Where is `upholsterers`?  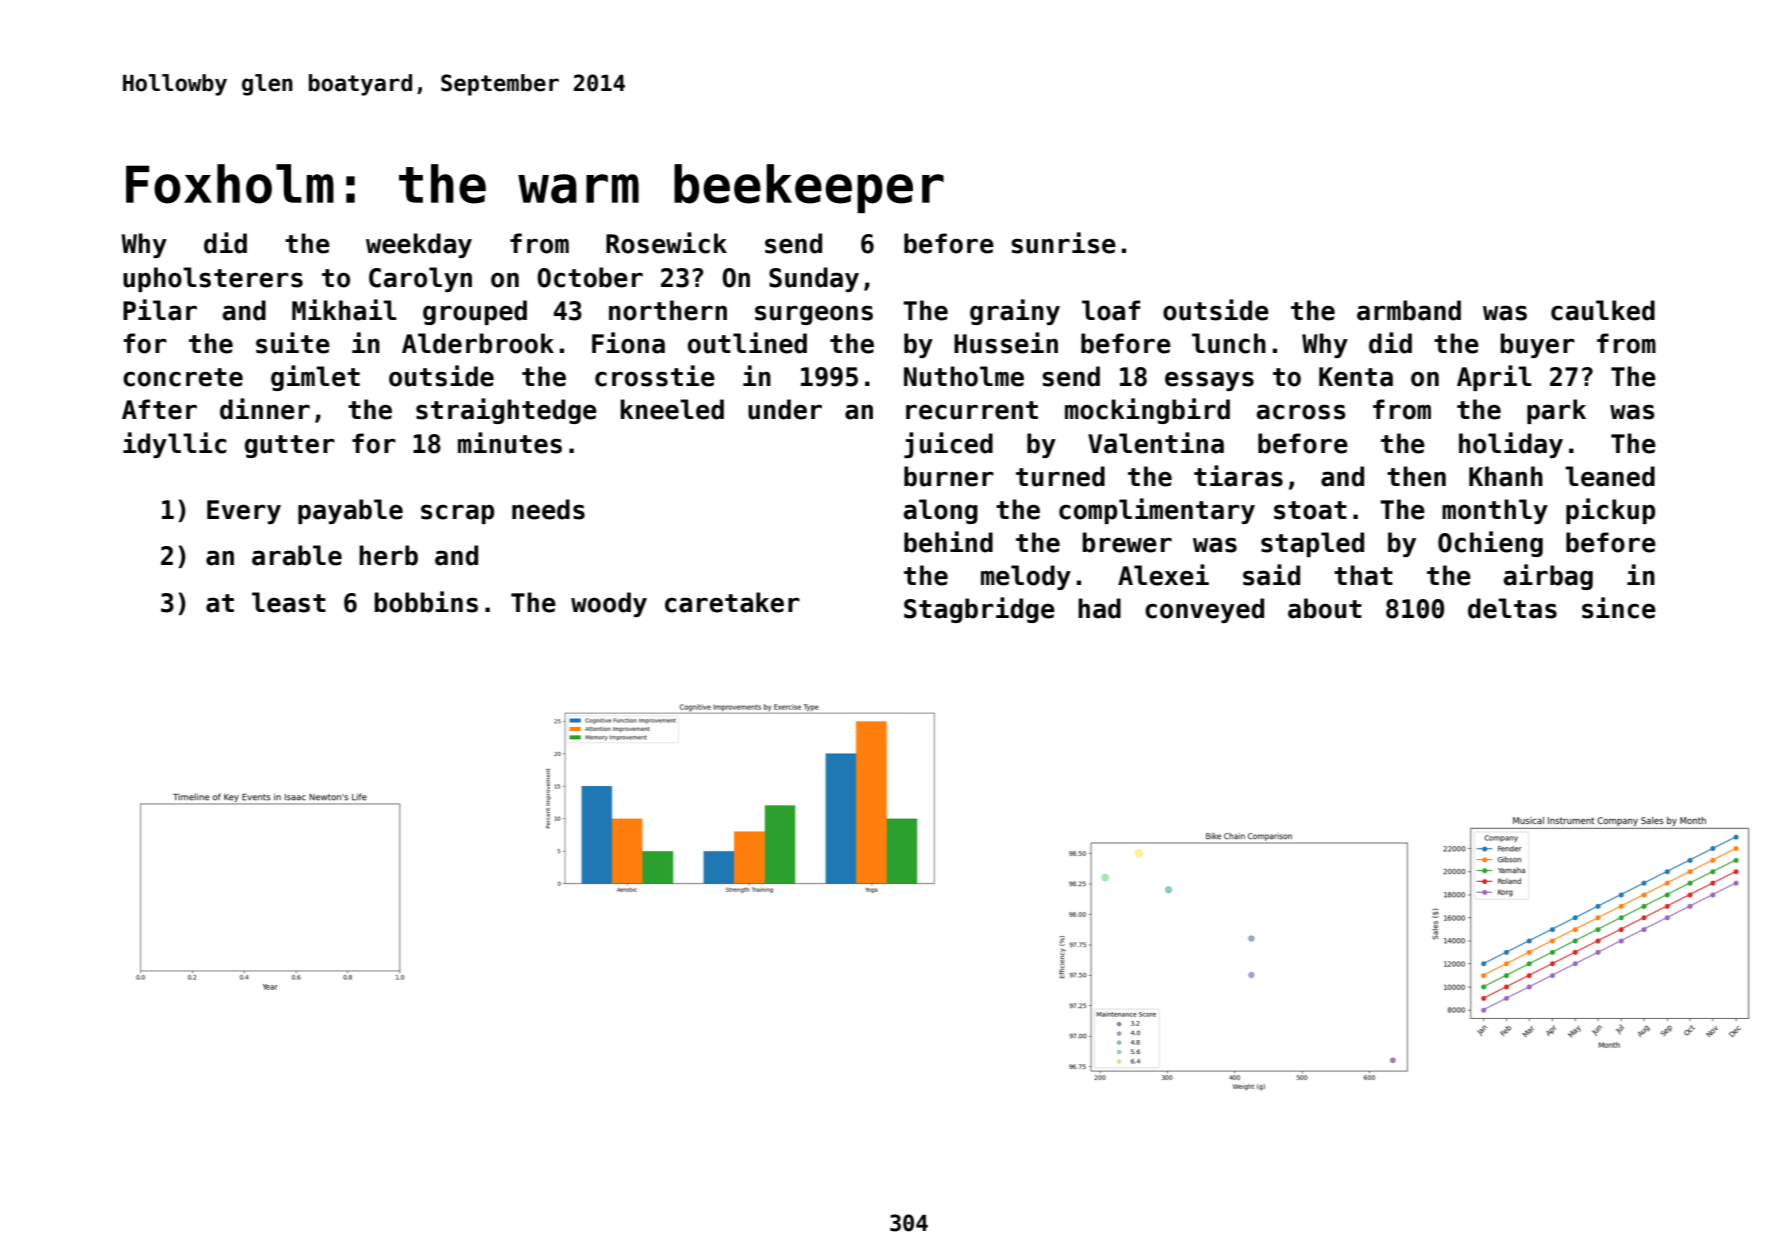 upholsterers is located at coordinates (213, 279).
